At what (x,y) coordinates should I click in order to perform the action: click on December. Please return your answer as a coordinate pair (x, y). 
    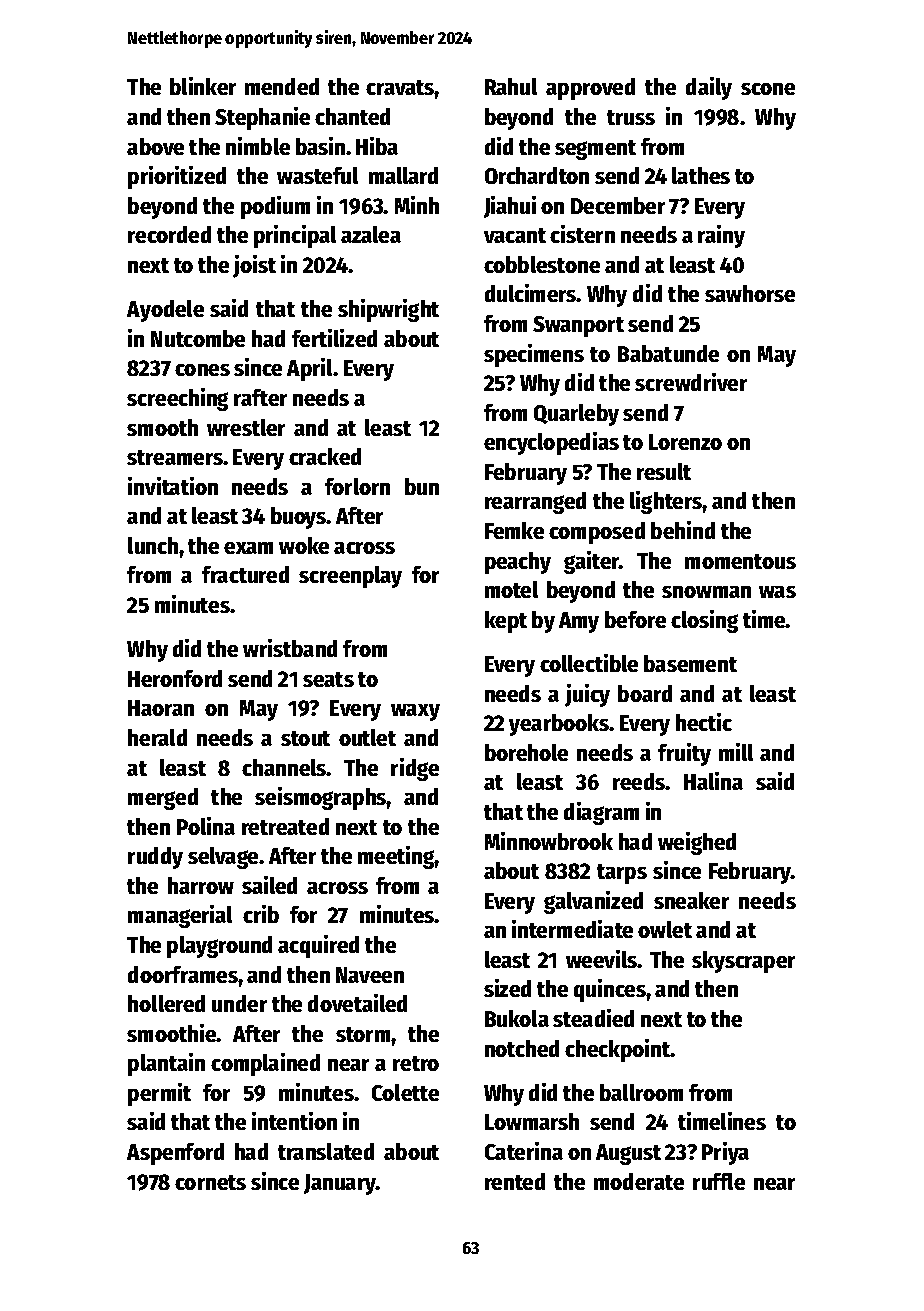
    Looking at the image, I should click on (618, 205).
